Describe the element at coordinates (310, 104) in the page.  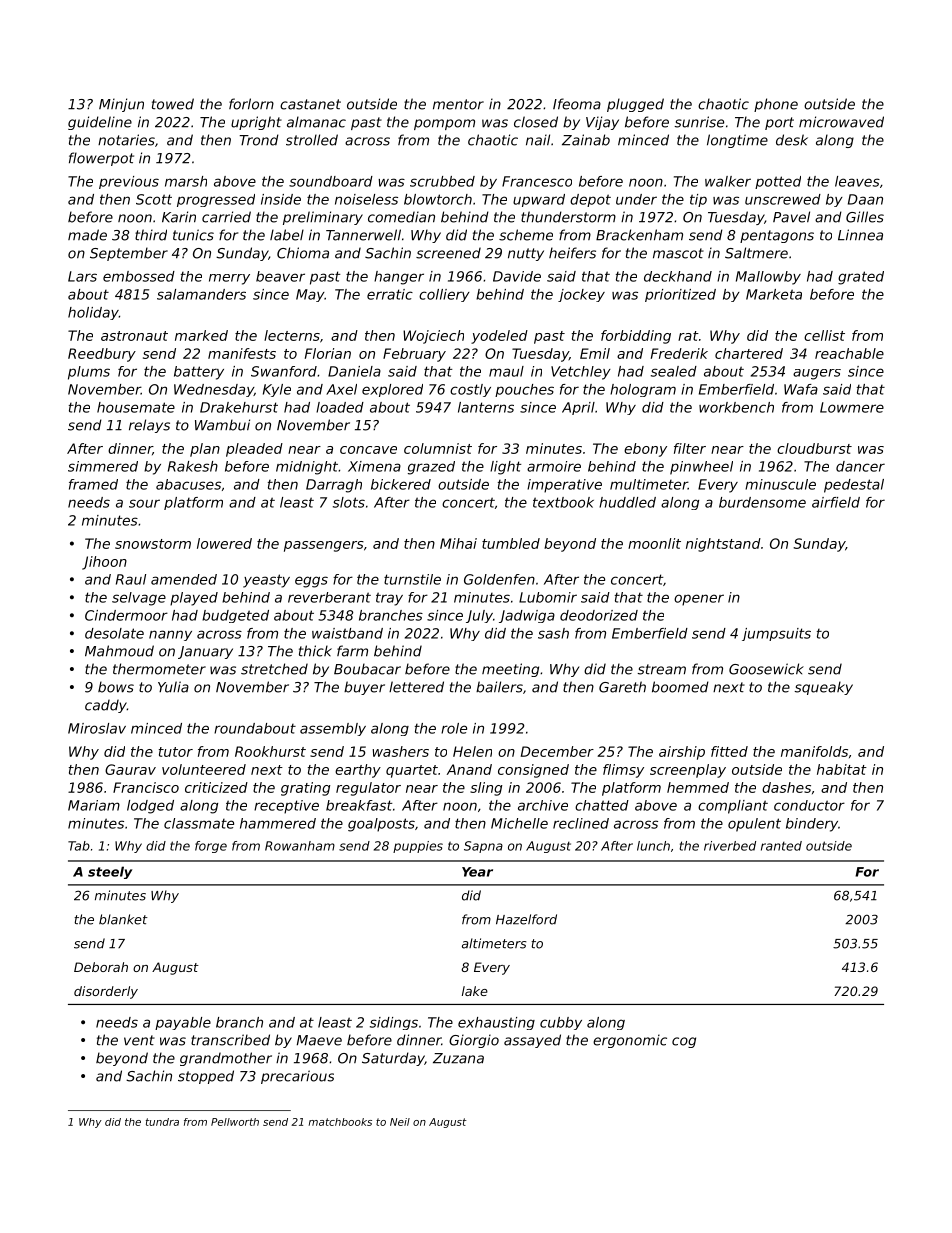
I see `castanet` at that location.
